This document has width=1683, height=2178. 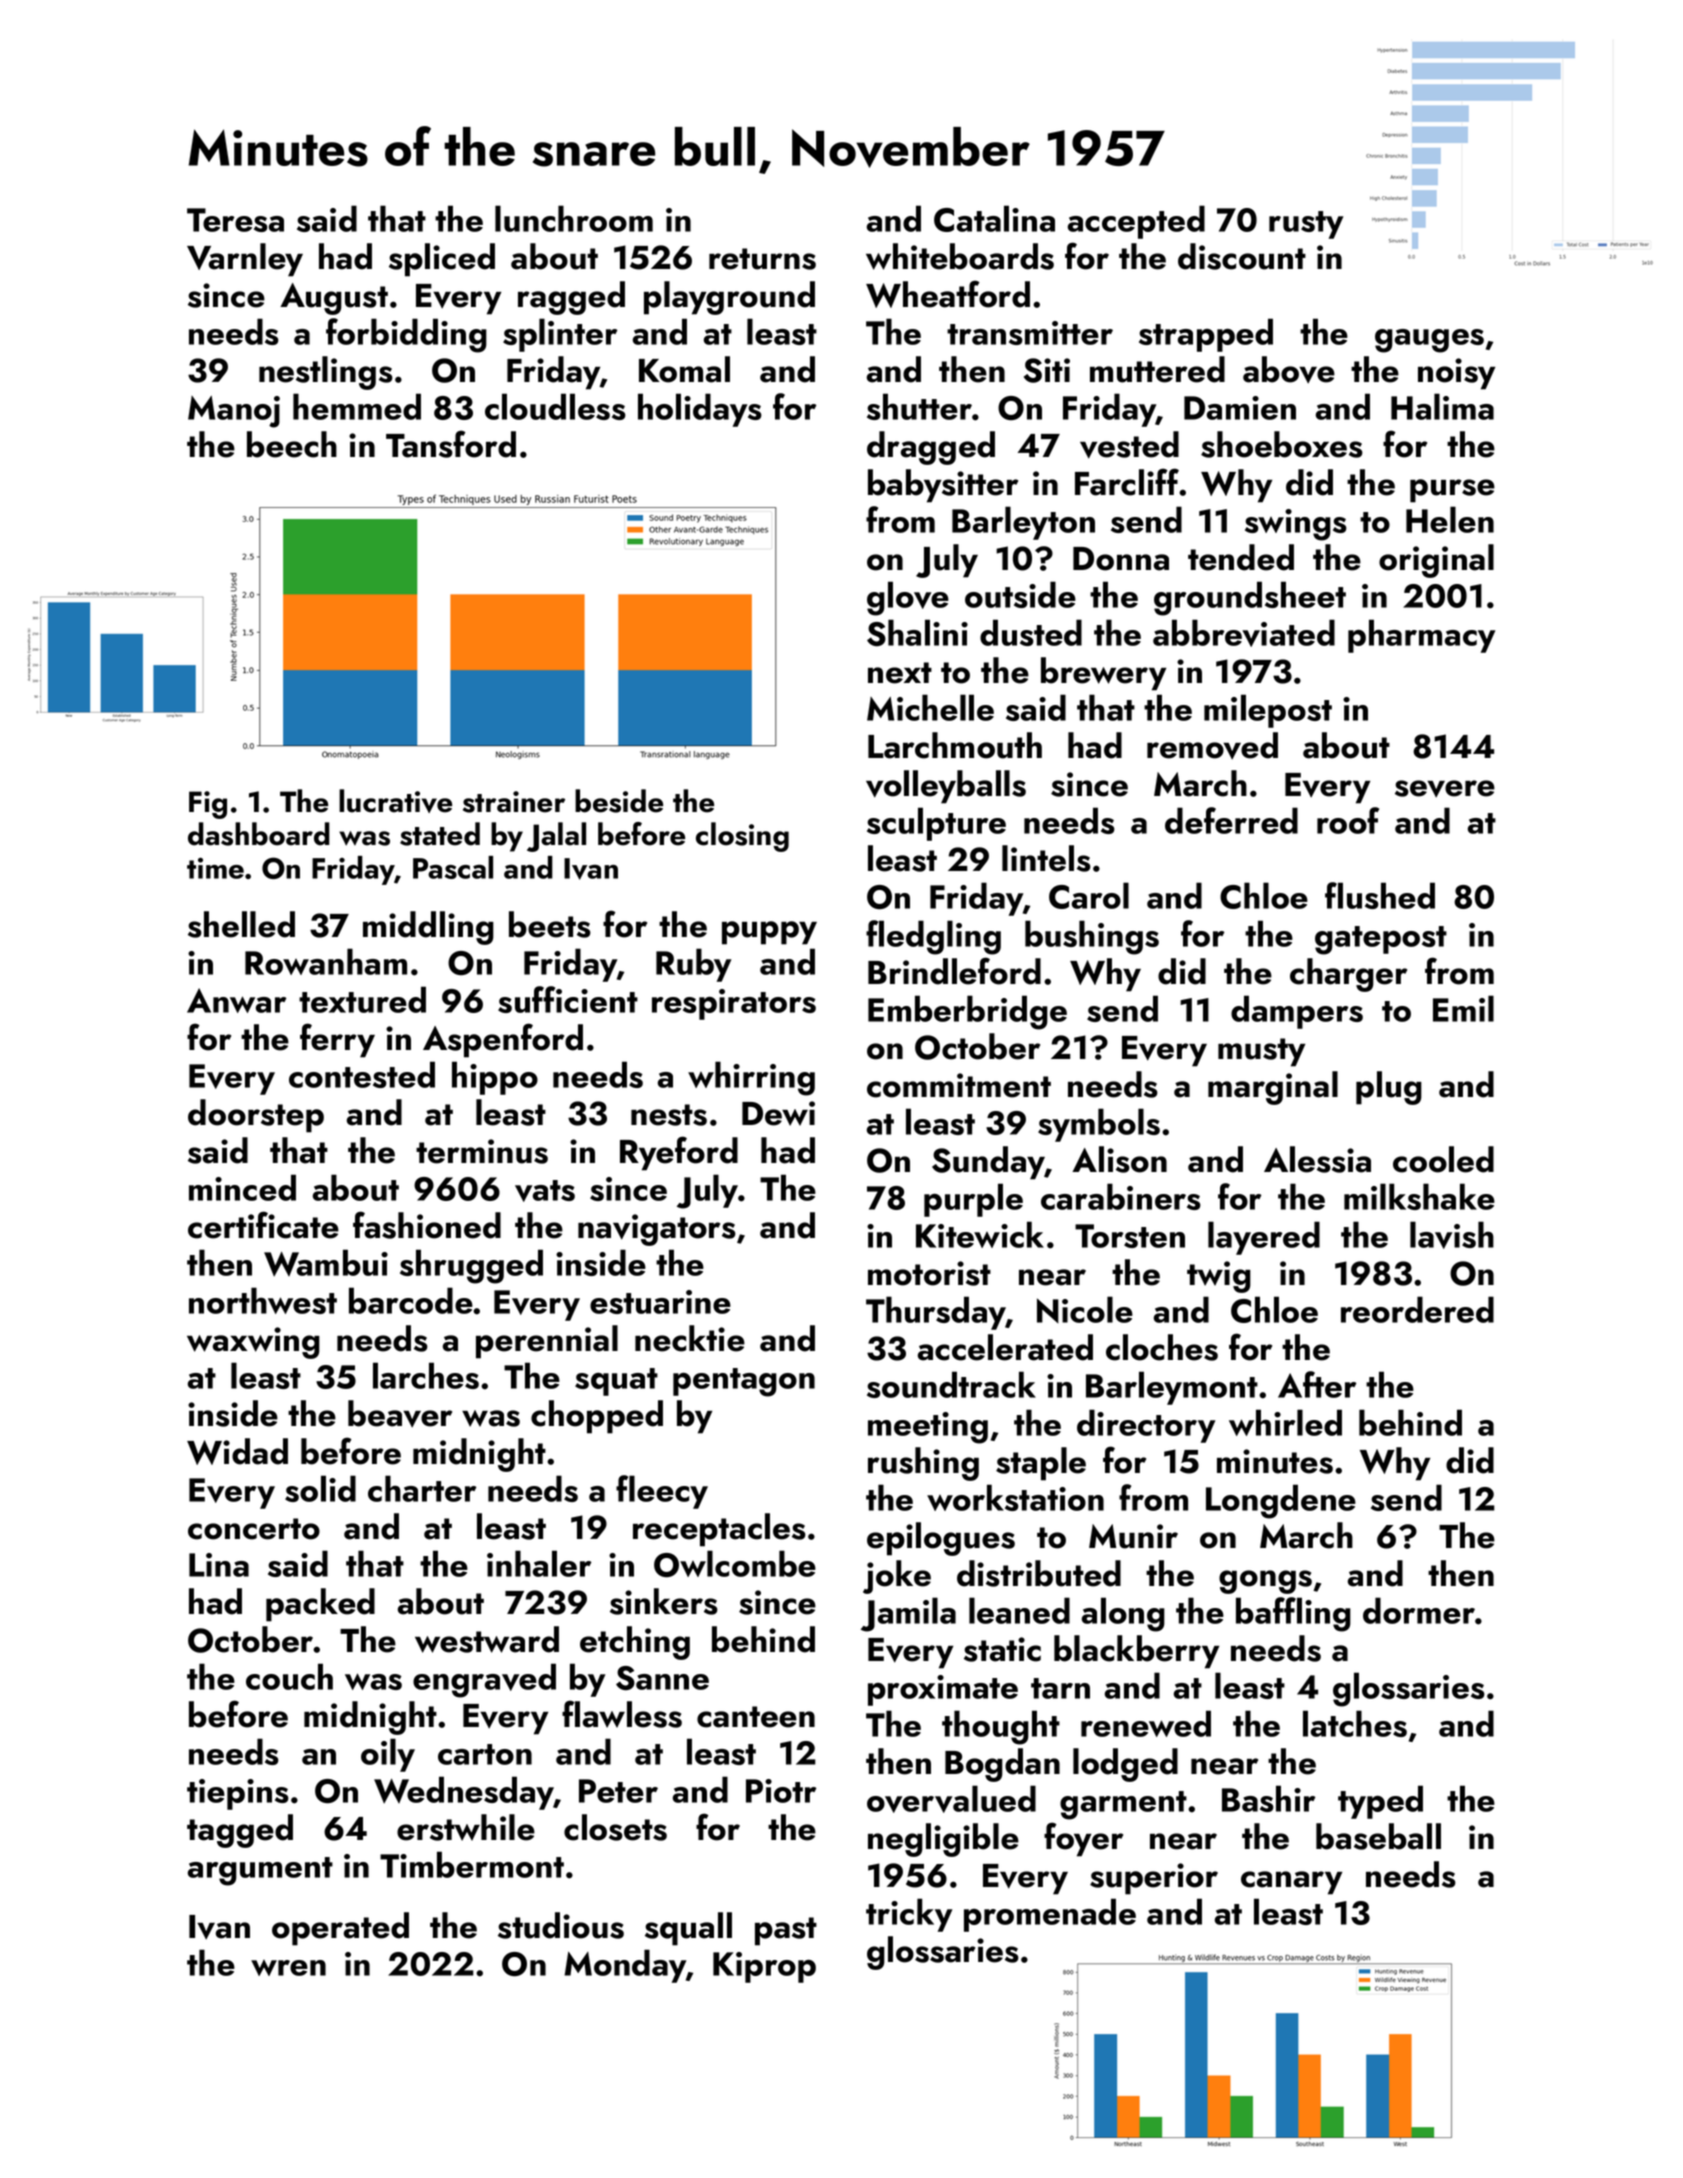 What do you see at coordinates (561, 1925) in the document?
I see `studious` at bounding box center [561, 1925].
